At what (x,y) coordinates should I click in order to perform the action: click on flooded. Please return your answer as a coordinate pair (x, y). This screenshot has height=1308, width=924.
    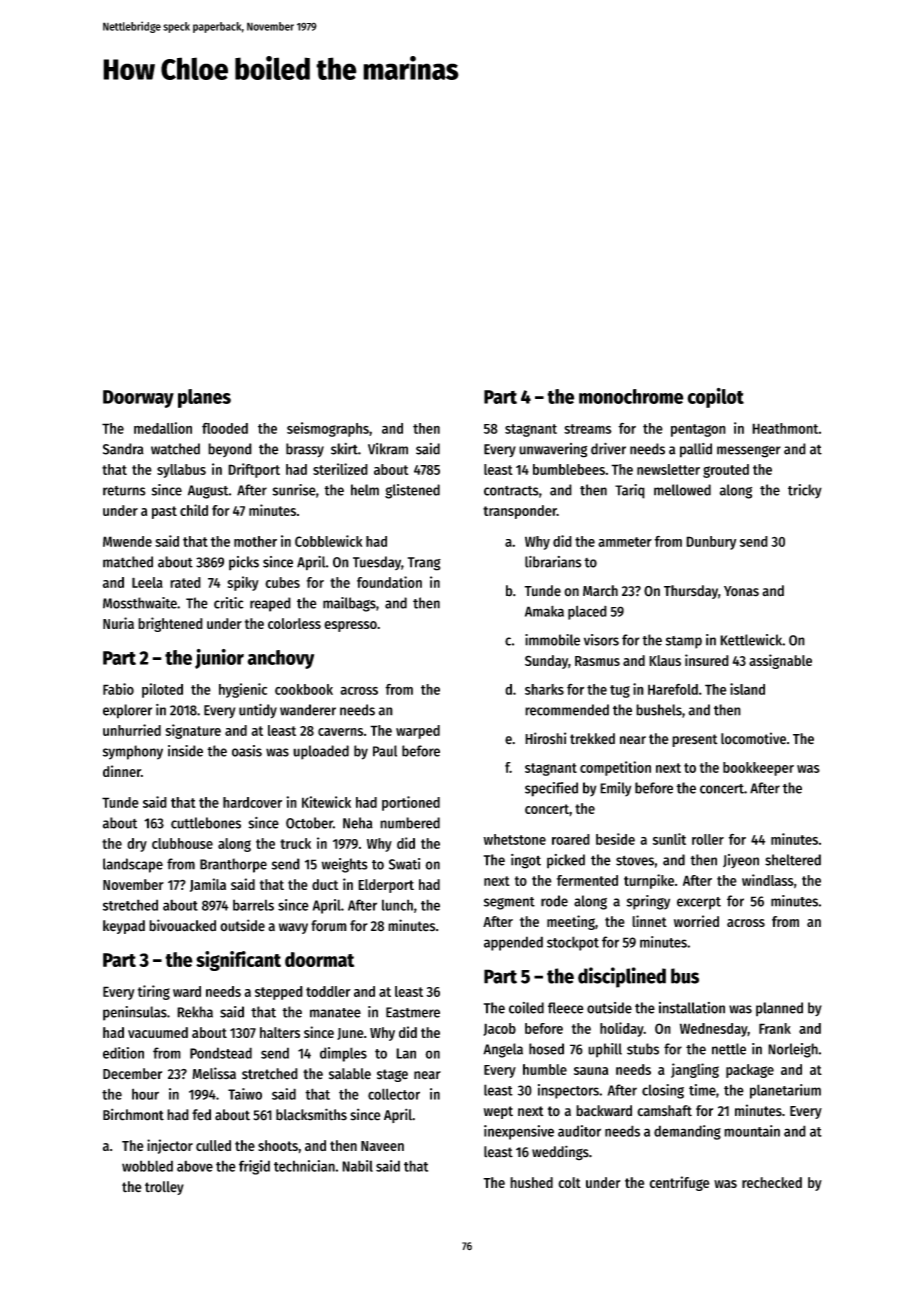
    Looking at the image, I should click on (225, 428).
